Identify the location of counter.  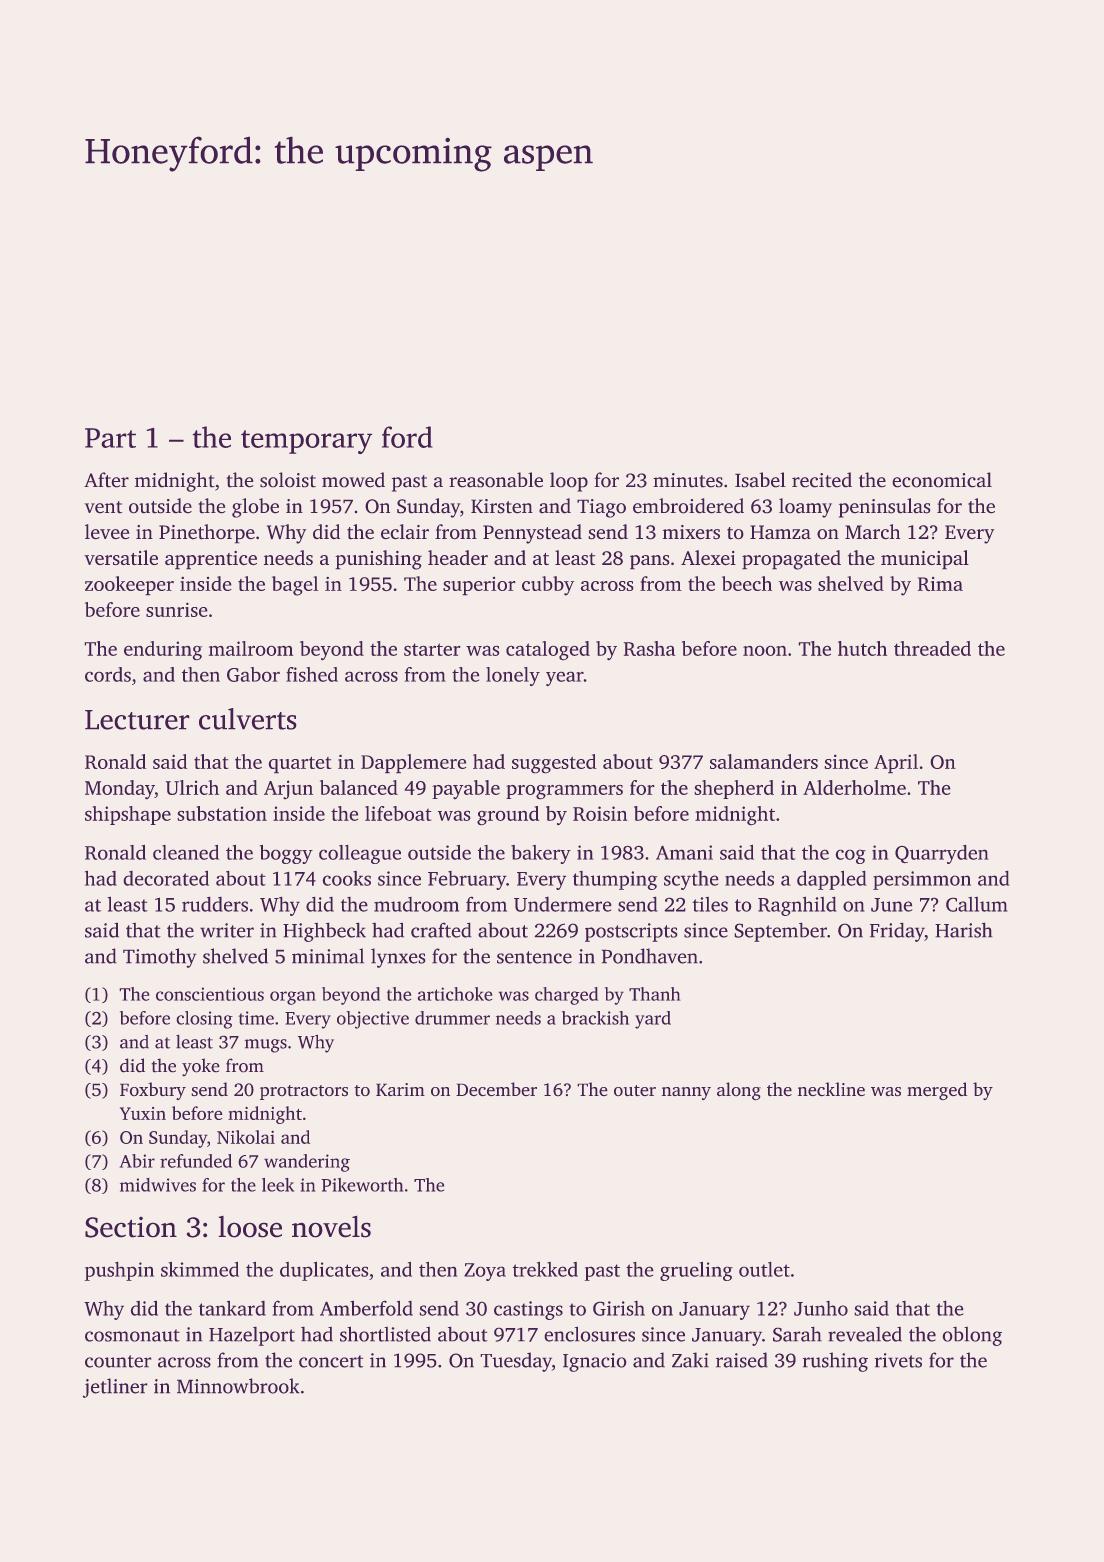
(118, 1361).
